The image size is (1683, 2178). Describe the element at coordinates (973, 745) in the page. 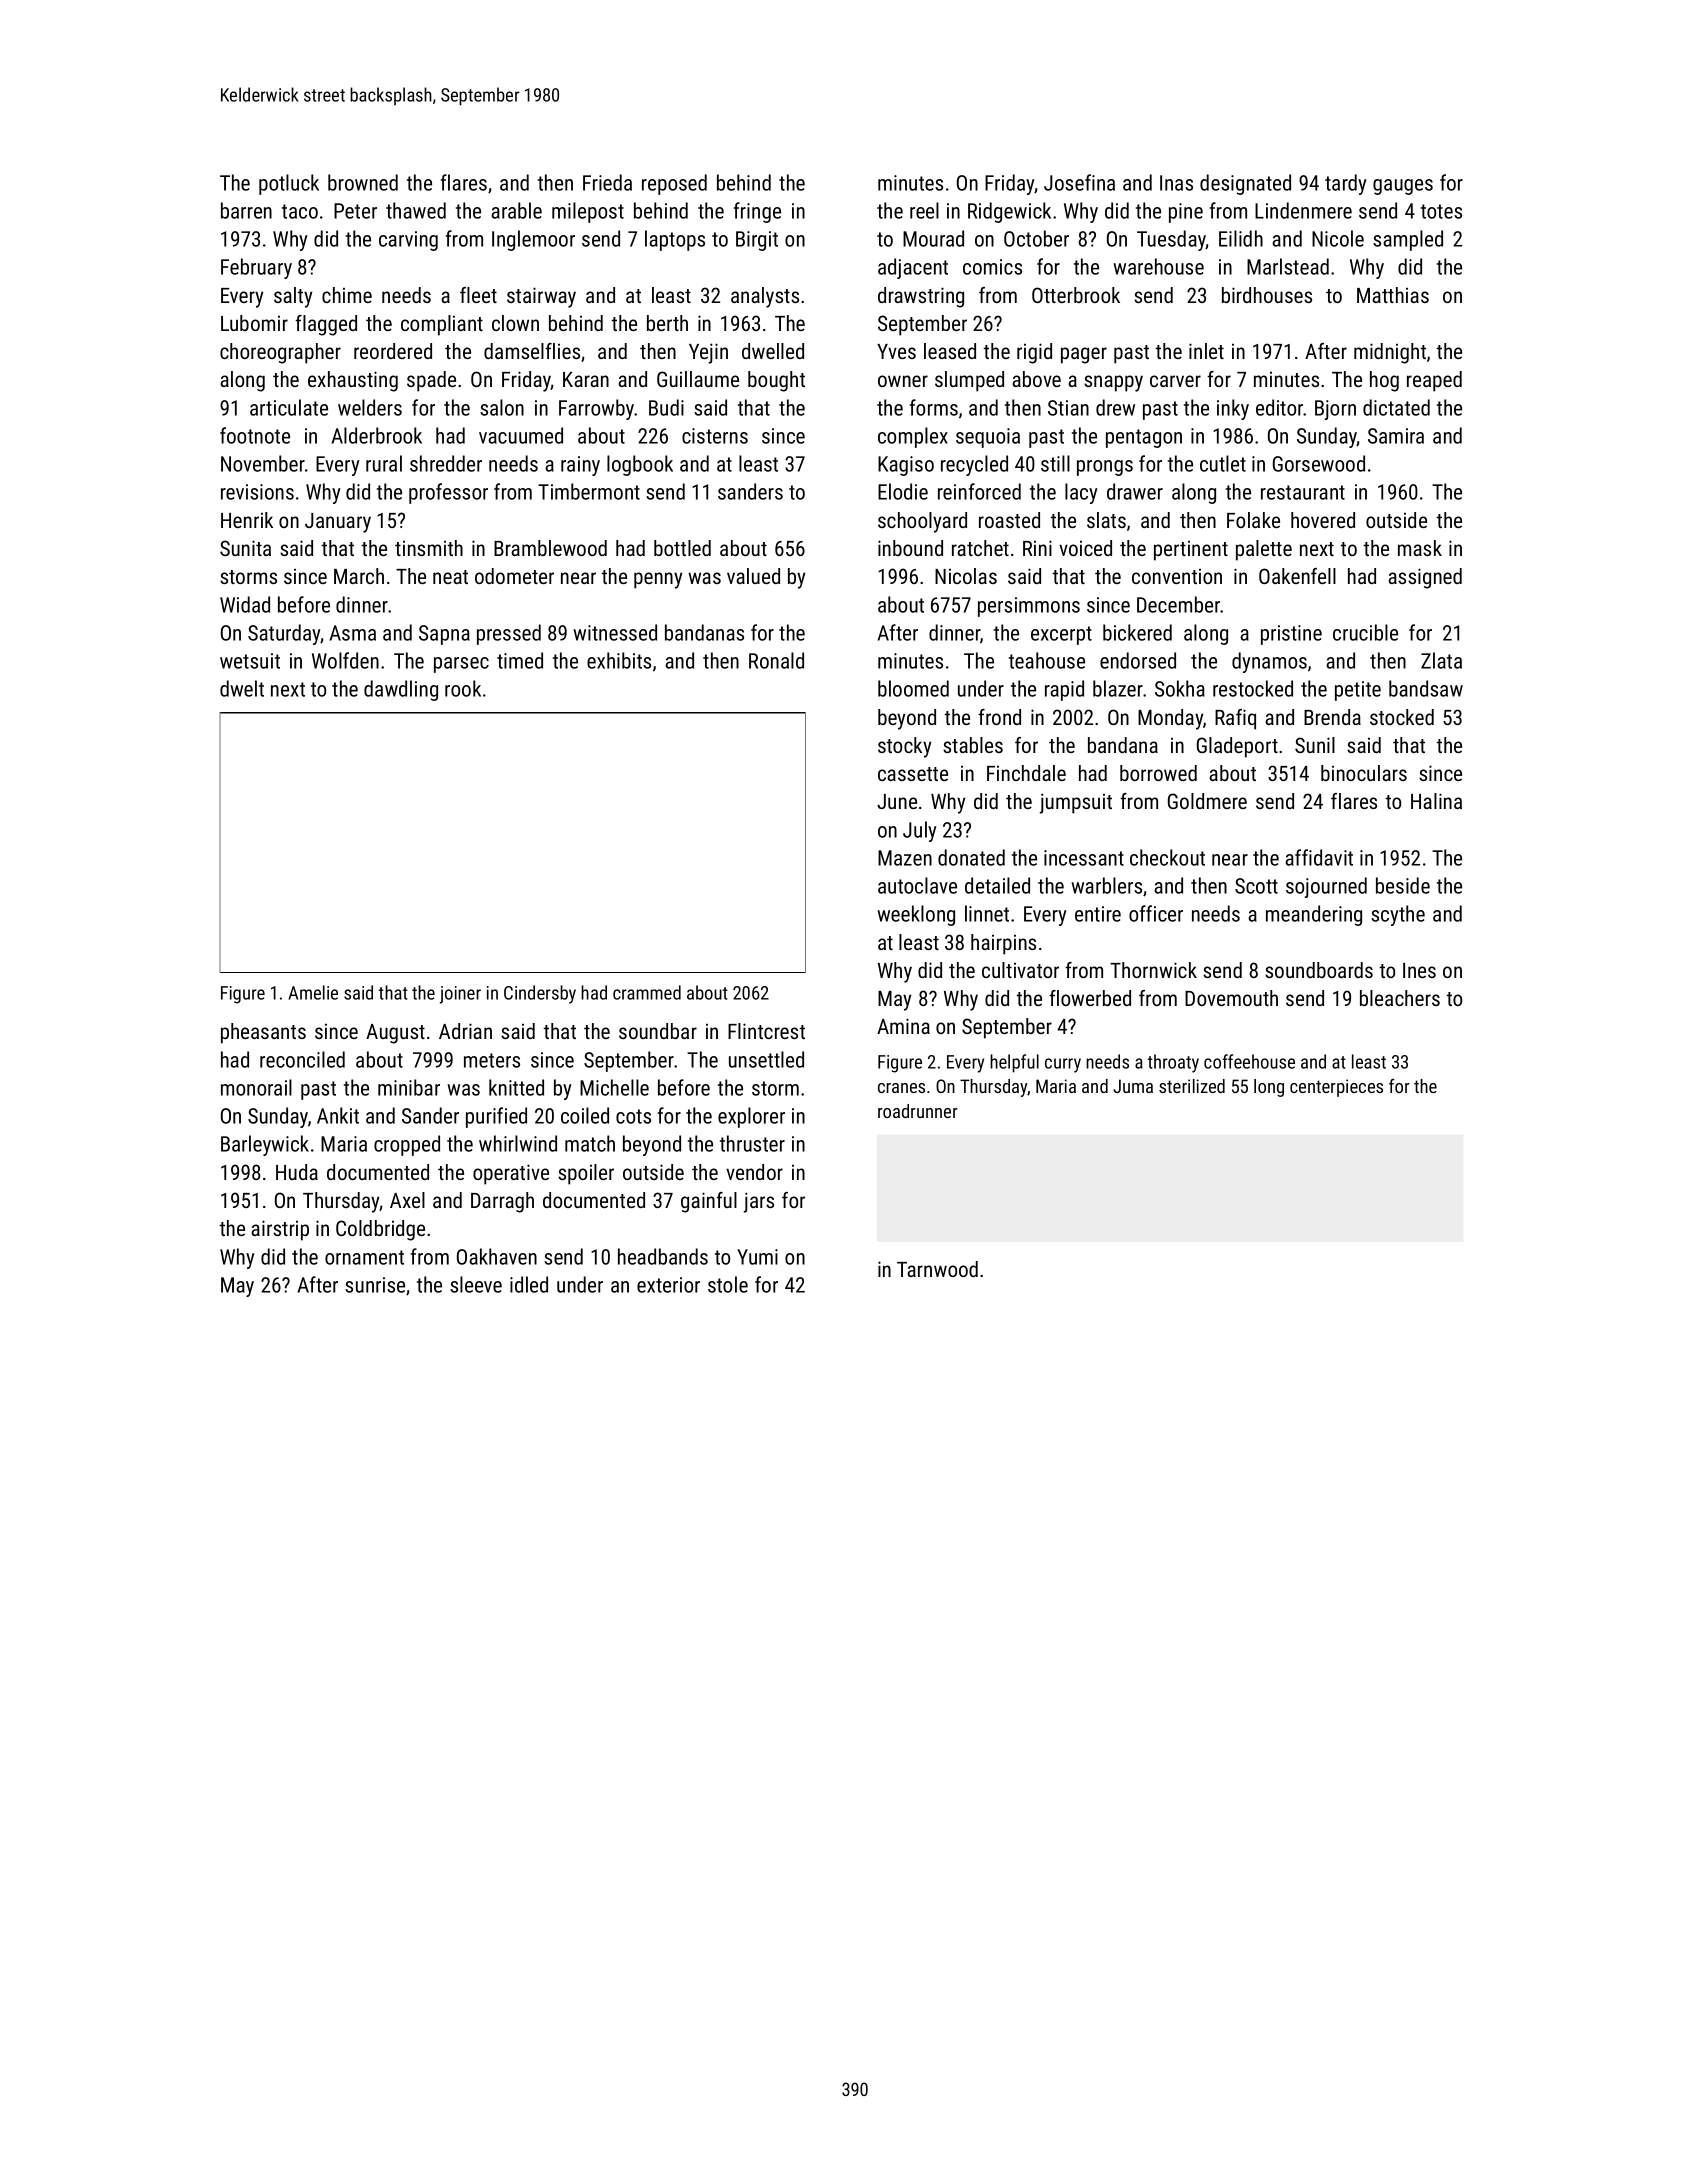

I see `stables` at that location.
